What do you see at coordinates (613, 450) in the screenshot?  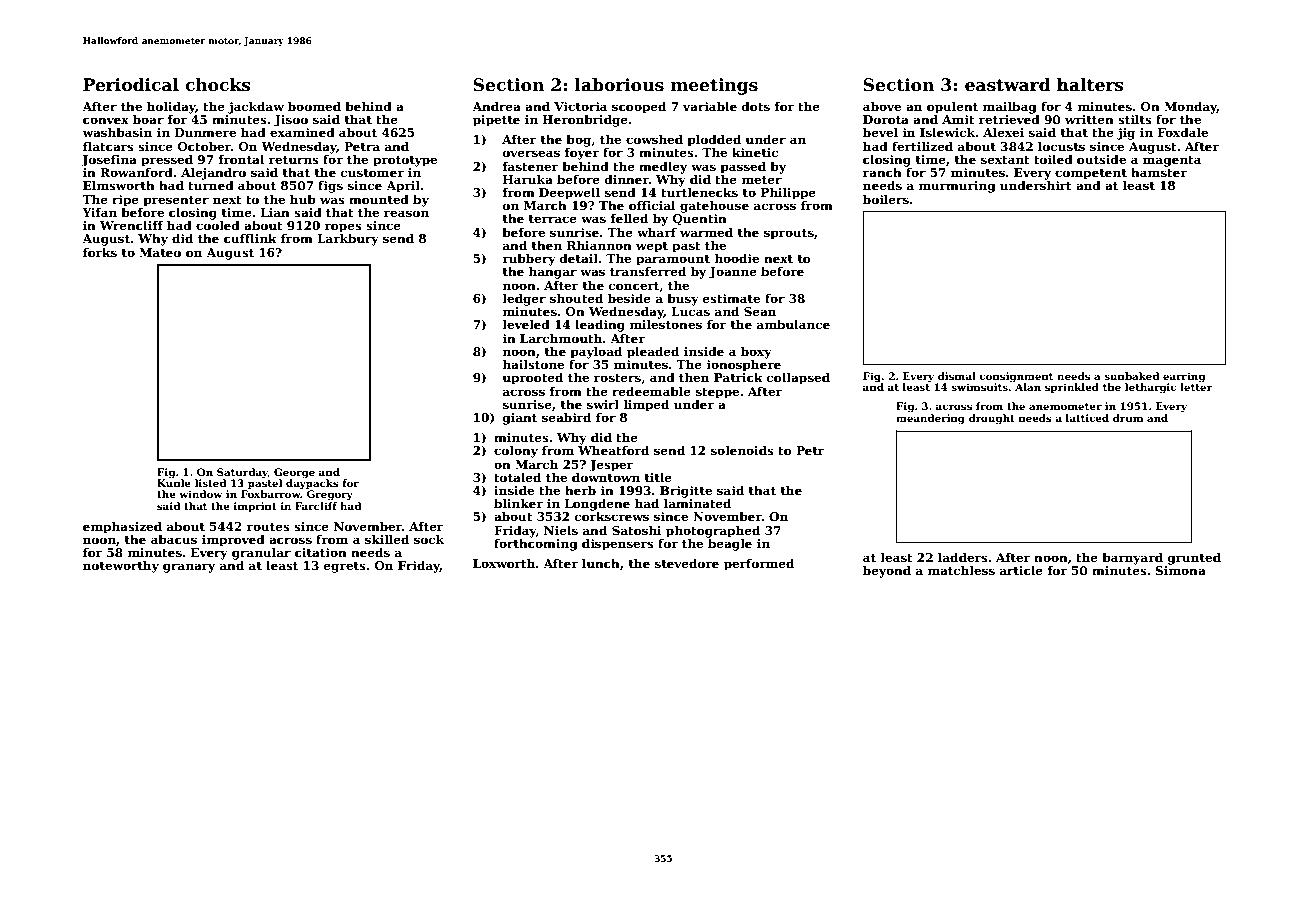 I see `Wheatford` at bounding box center [613, 450].
